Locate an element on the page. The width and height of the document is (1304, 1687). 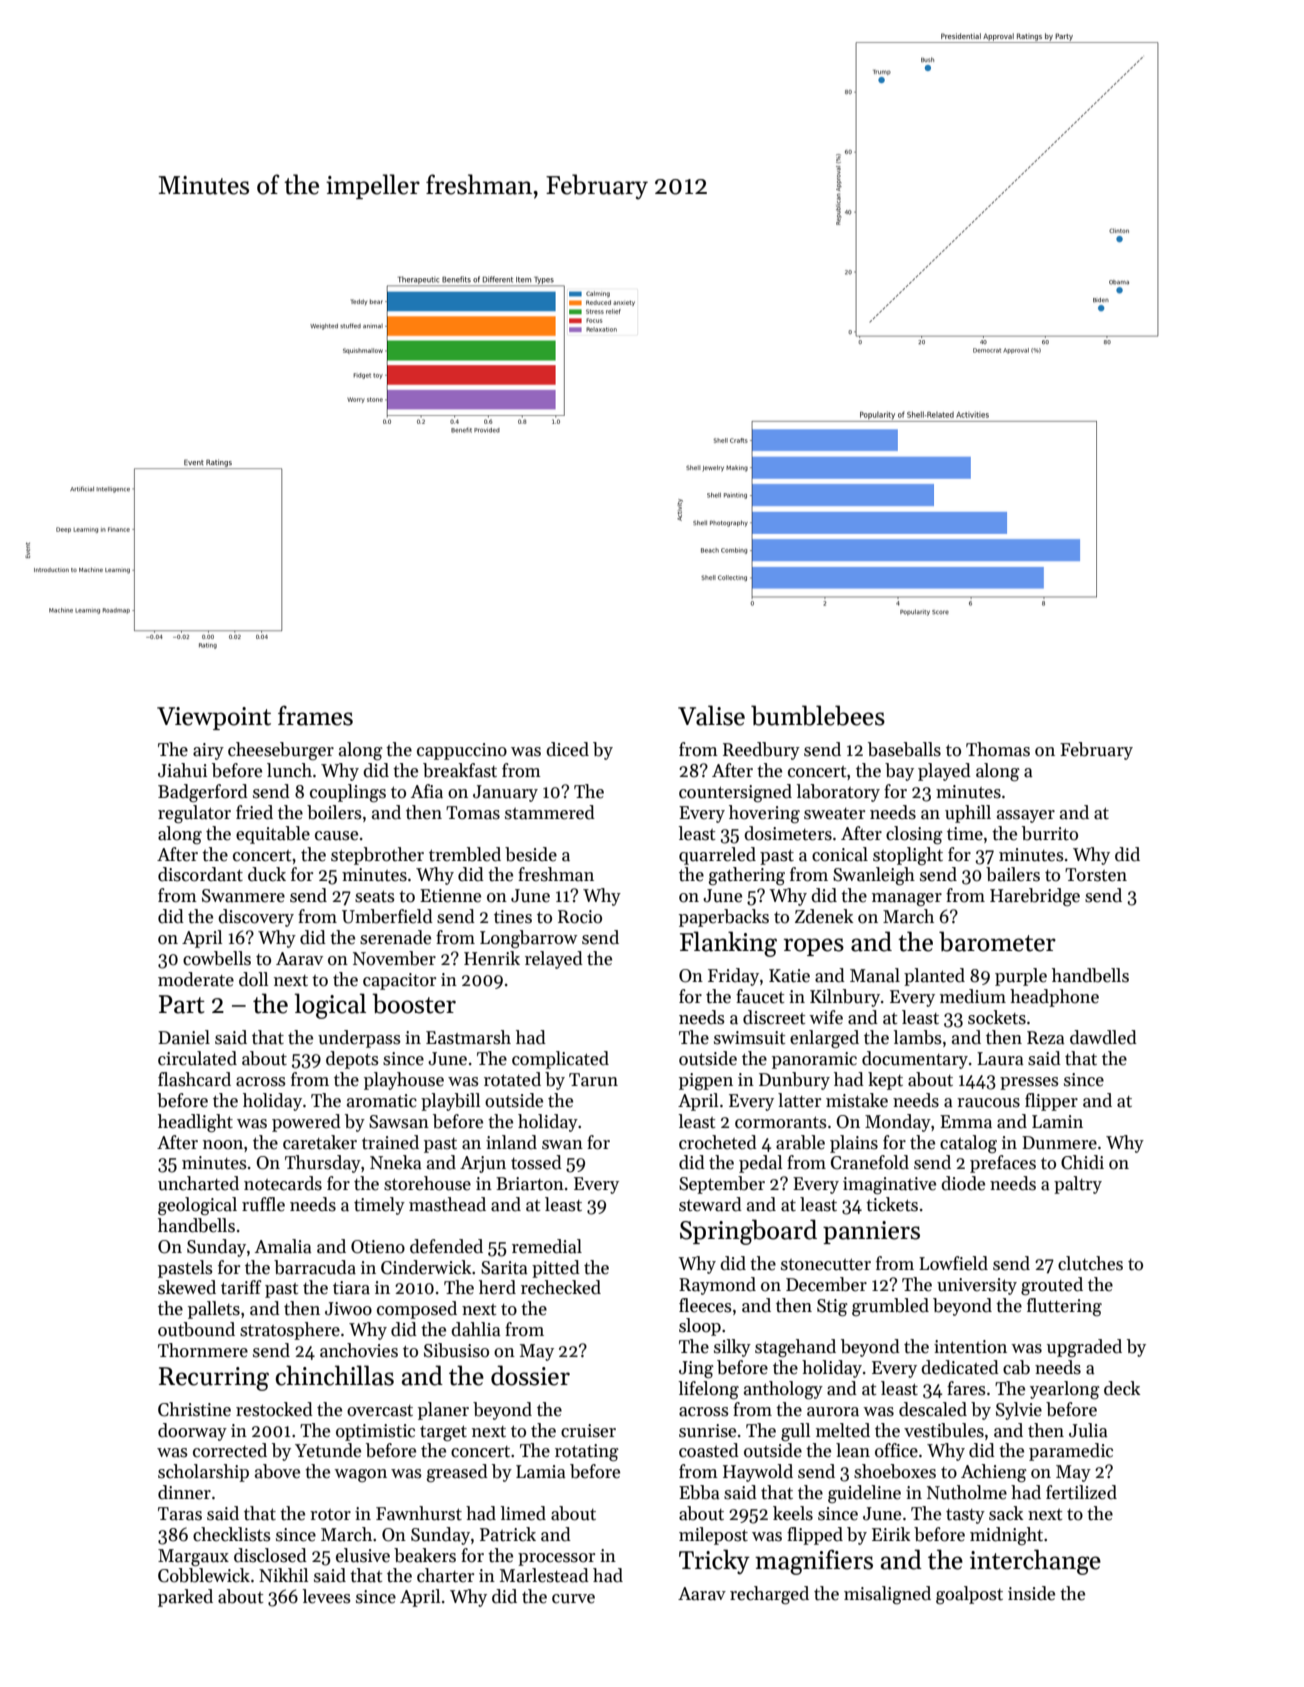
defended is located at coordinates (446, 1246).
